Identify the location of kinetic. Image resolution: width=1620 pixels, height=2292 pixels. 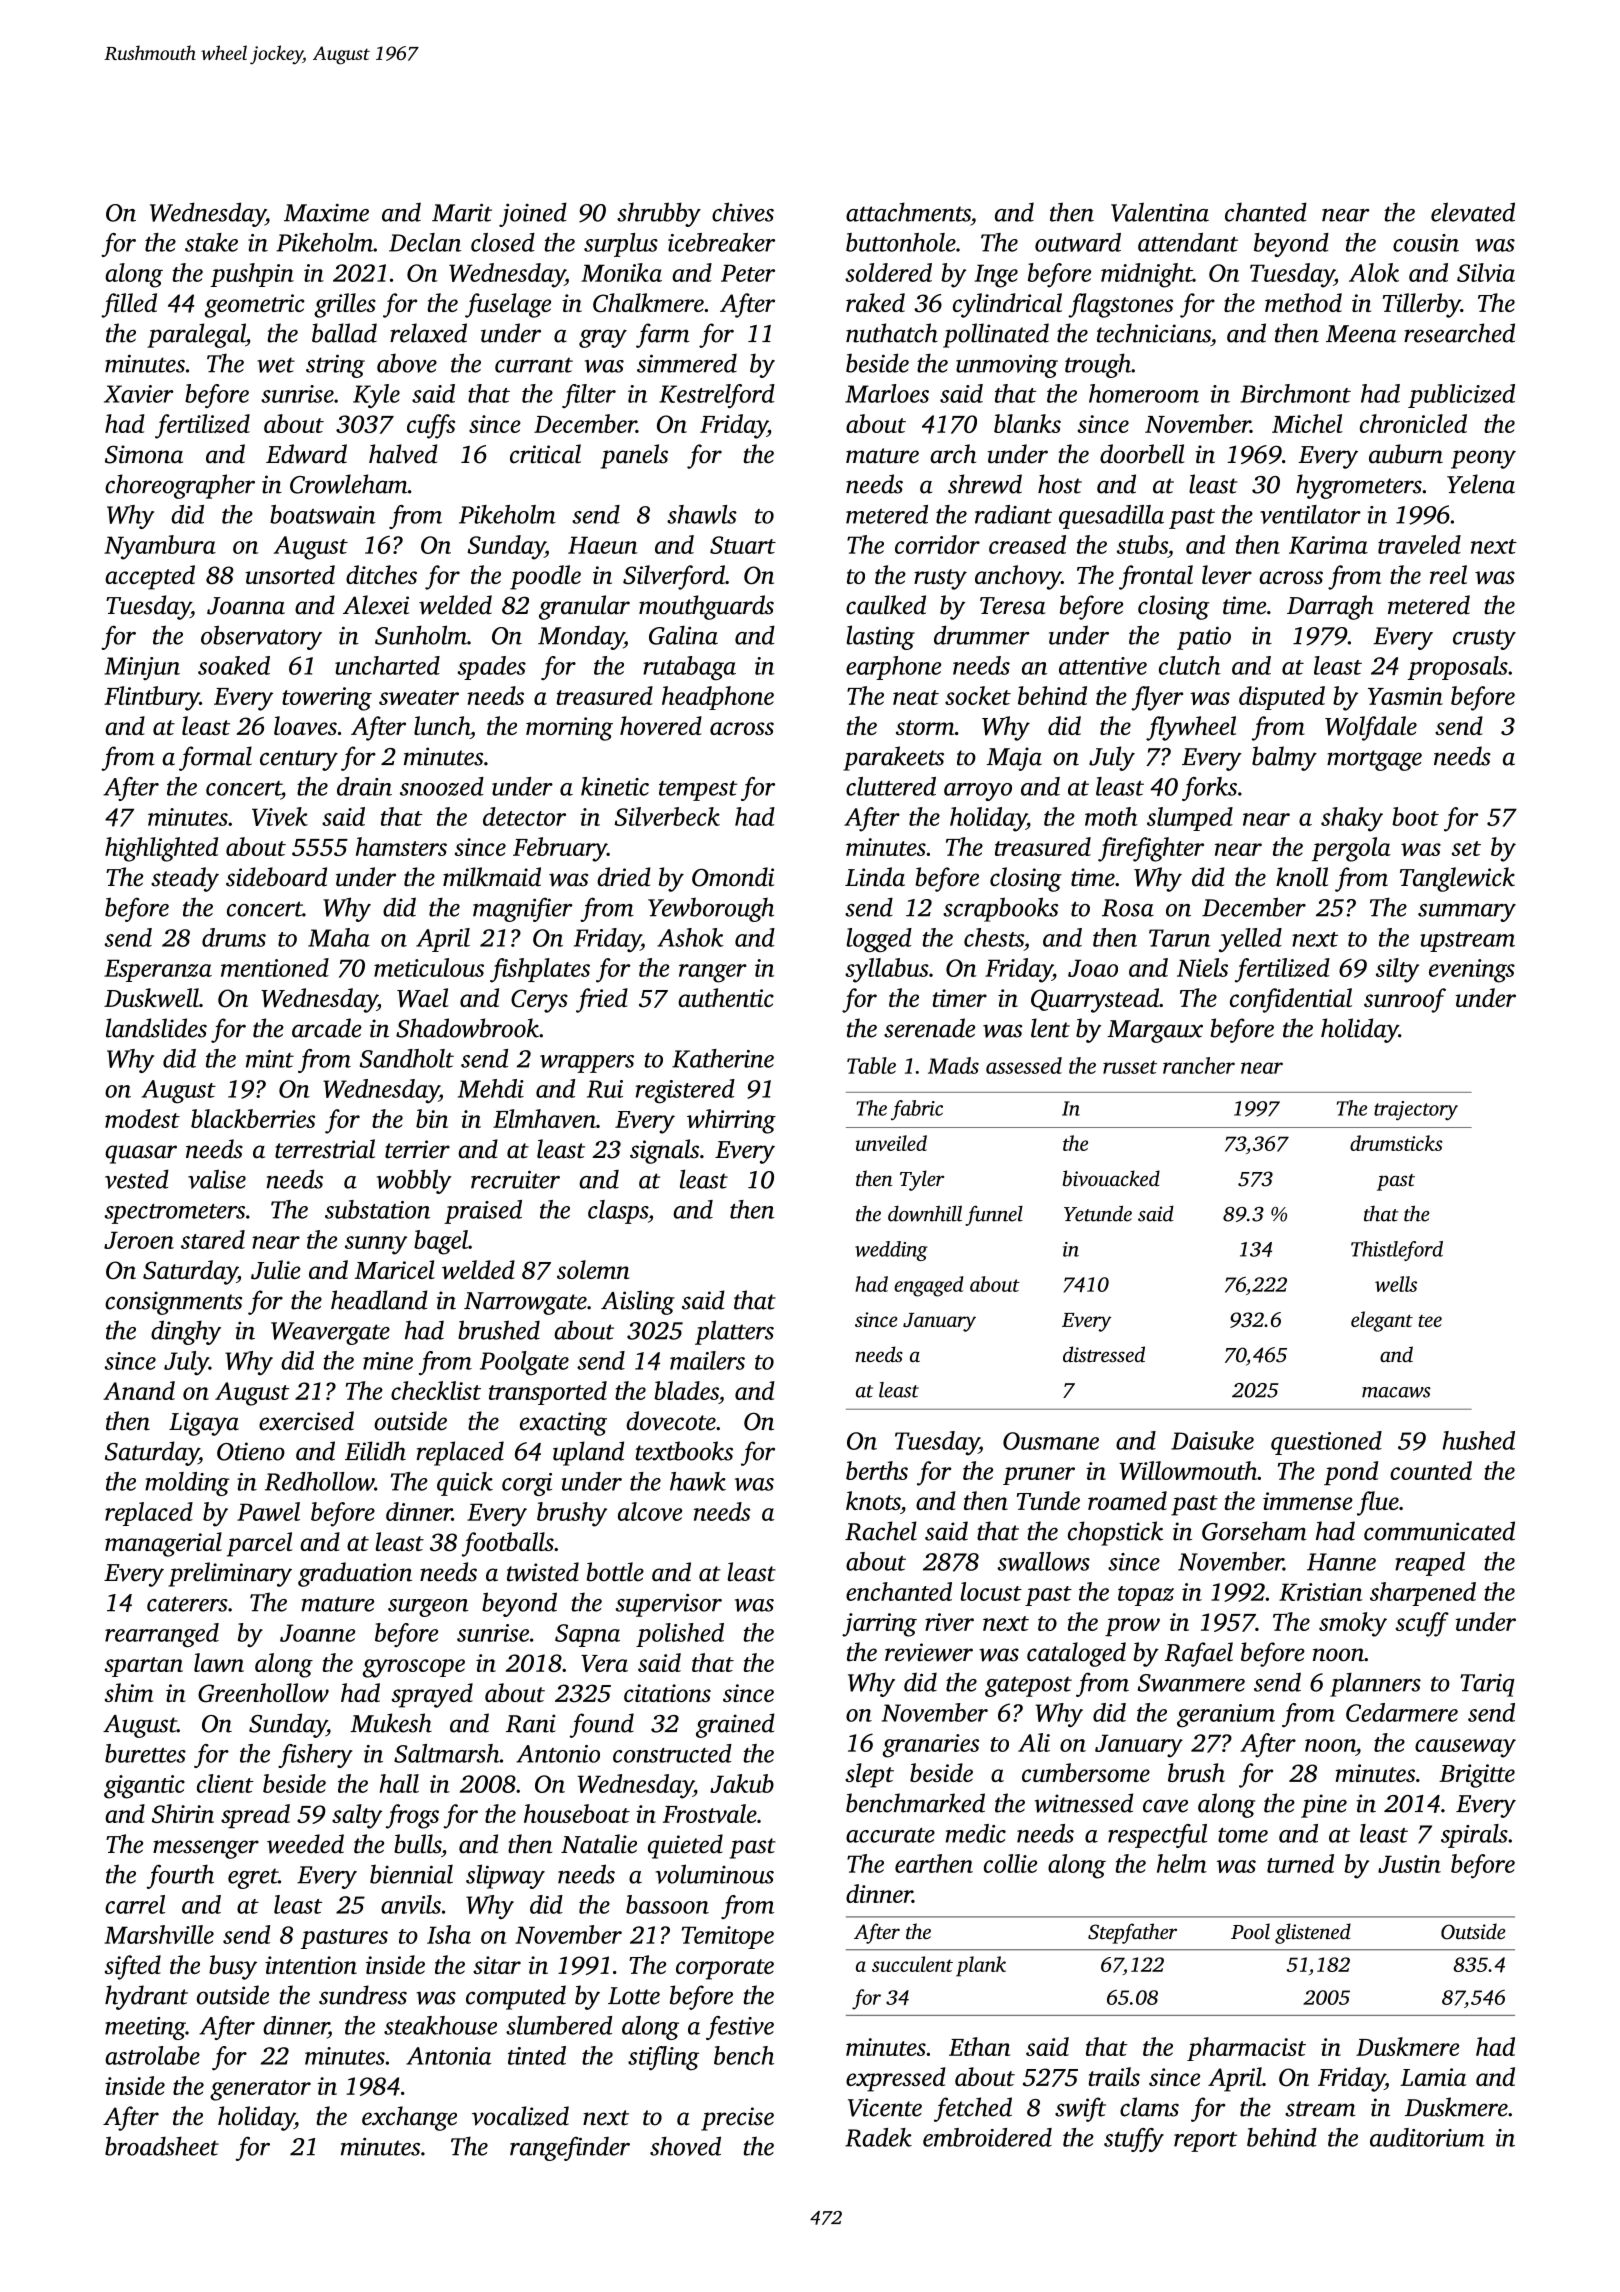
(615, 786).
